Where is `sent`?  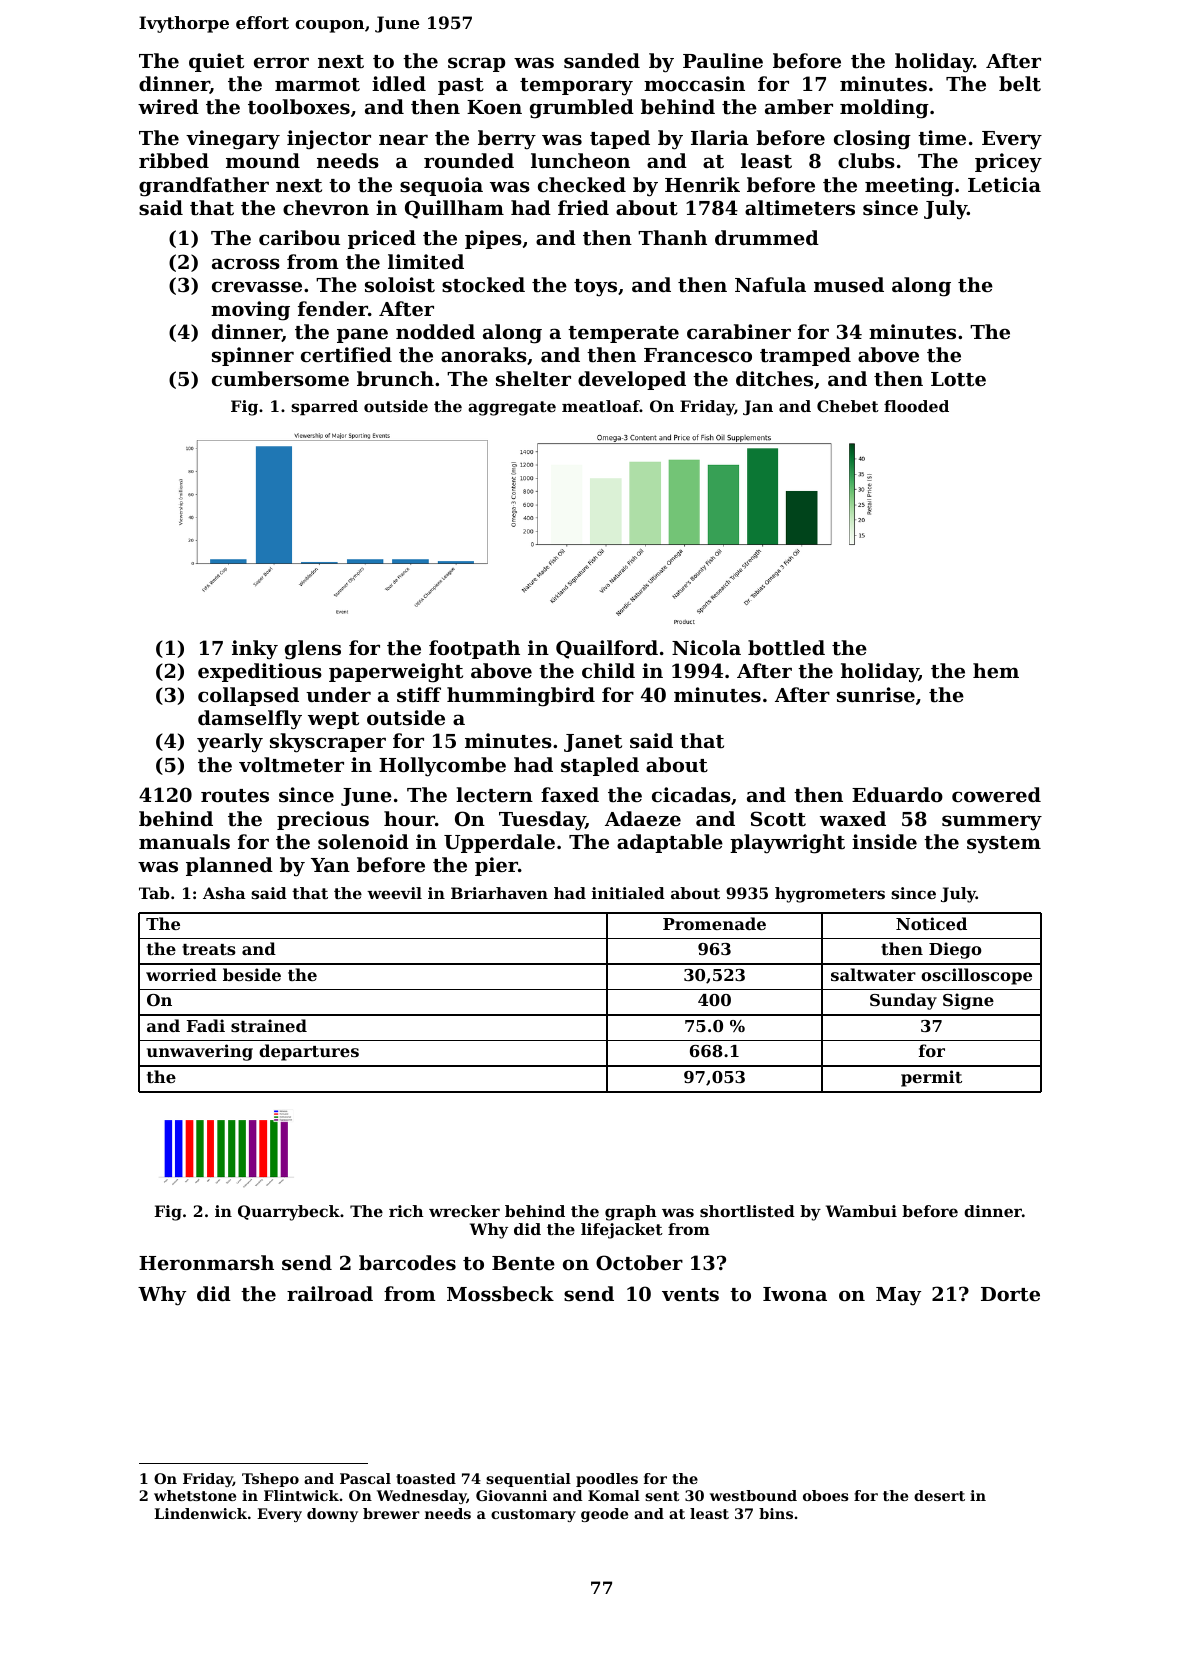 sent is located at coordinates (662, 1496).
